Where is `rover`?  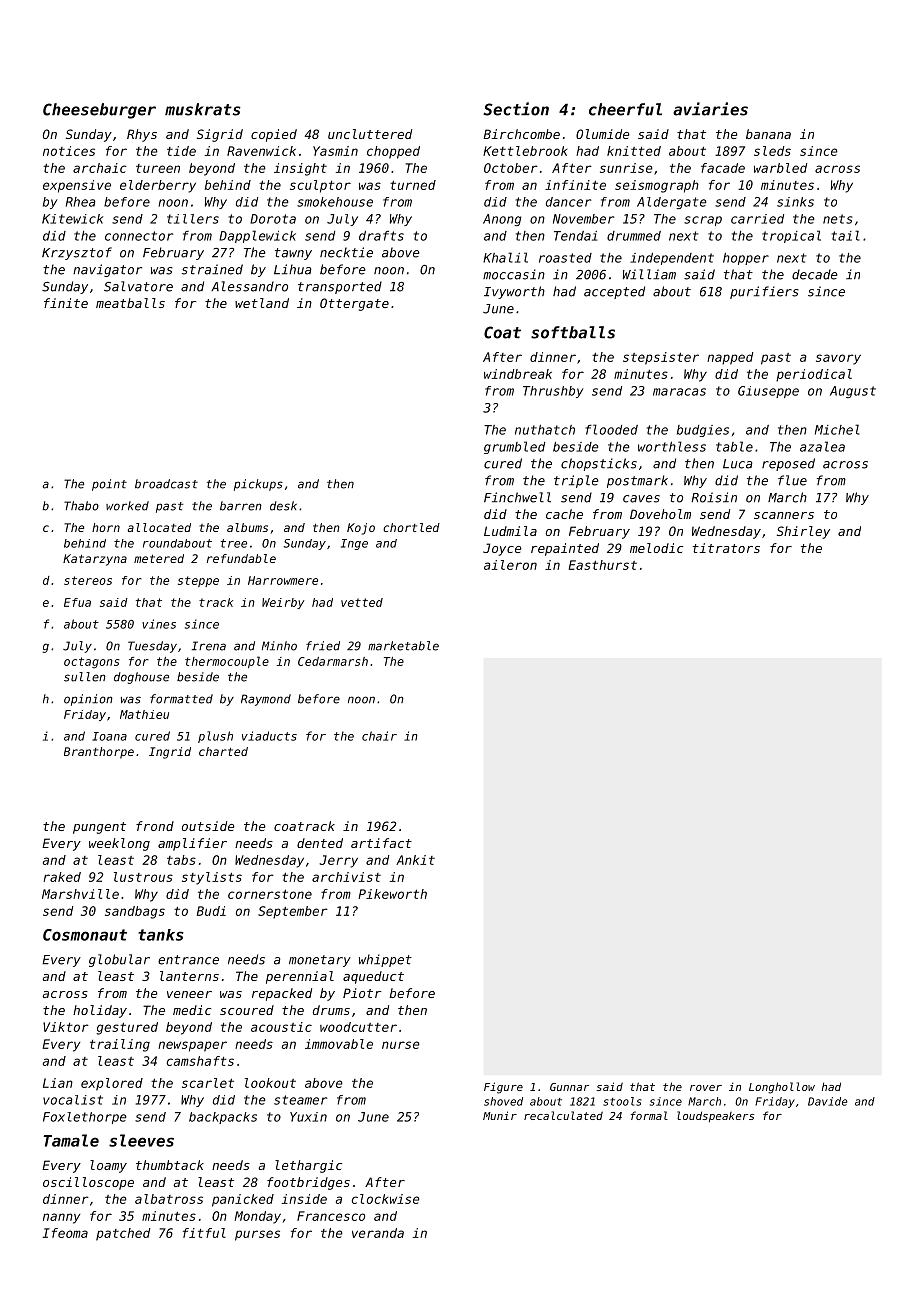 rover is located at coordinates (706, 1088).
